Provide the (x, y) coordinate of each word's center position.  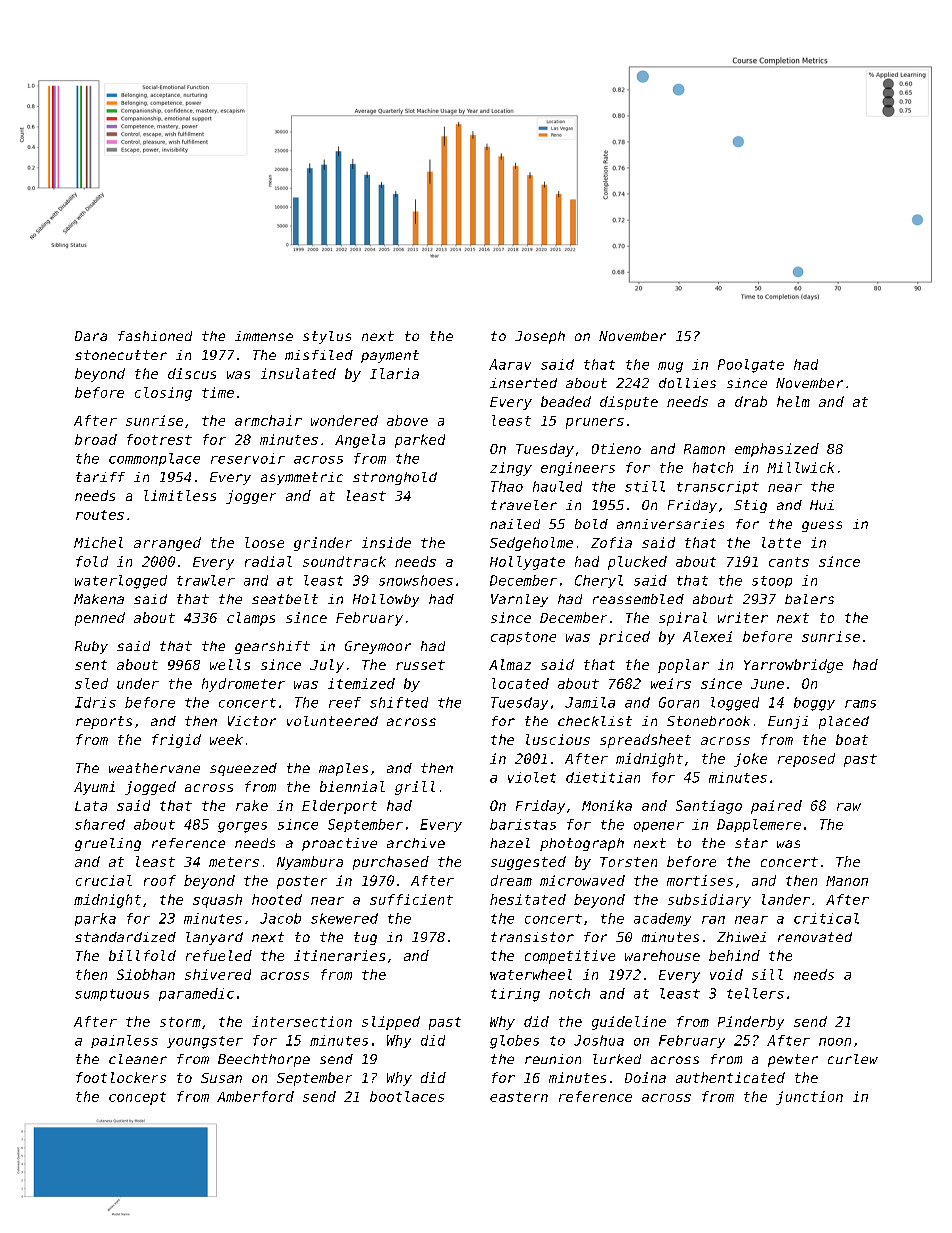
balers (809, 599)
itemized (361, 683)
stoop (772, 582)
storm (180, 1022)
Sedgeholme (531, 544)
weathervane (154, 768)
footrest (159, 439)
